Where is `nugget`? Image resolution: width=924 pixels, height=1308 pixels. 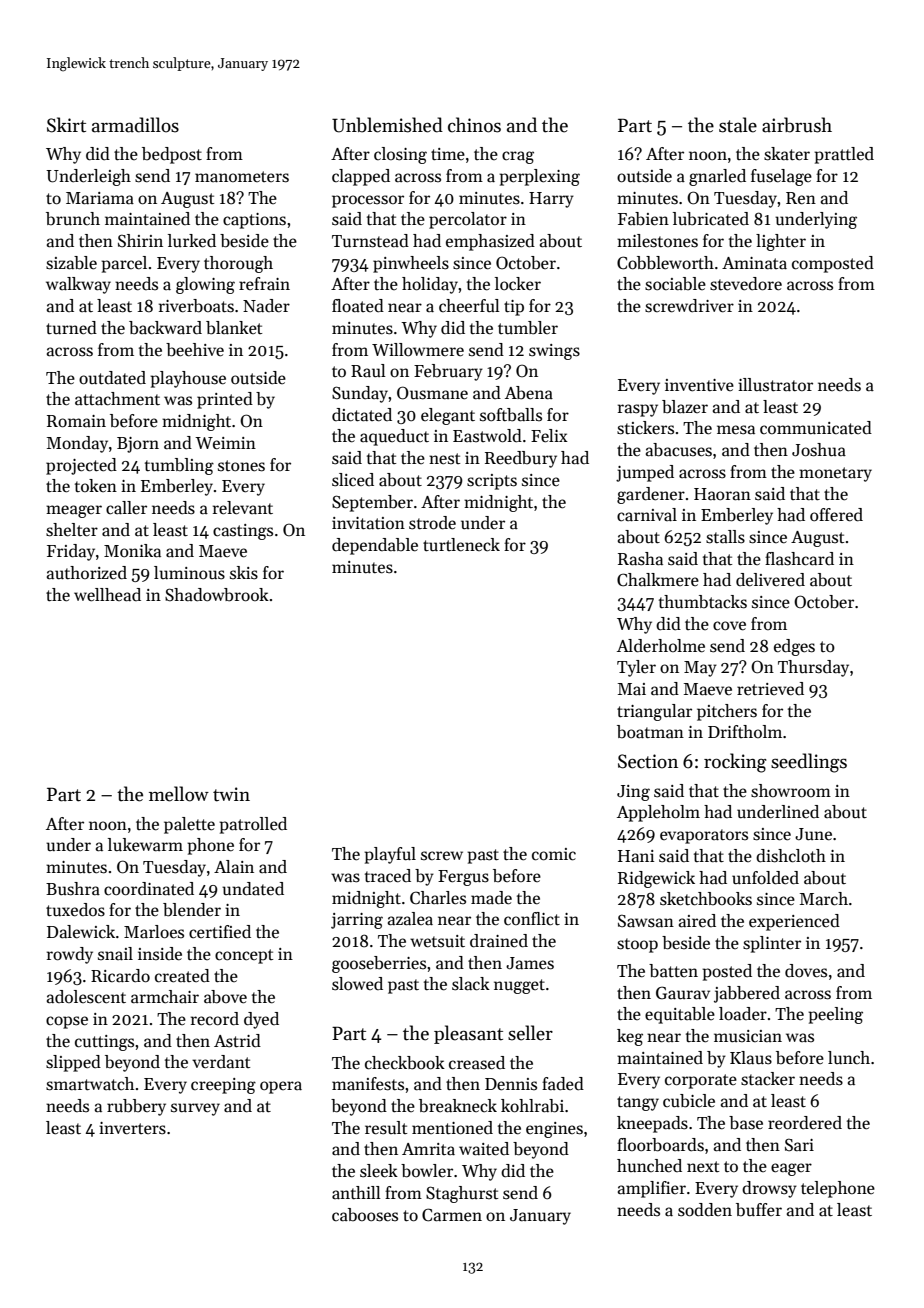
nugget is located at coordinates (519, 986).
